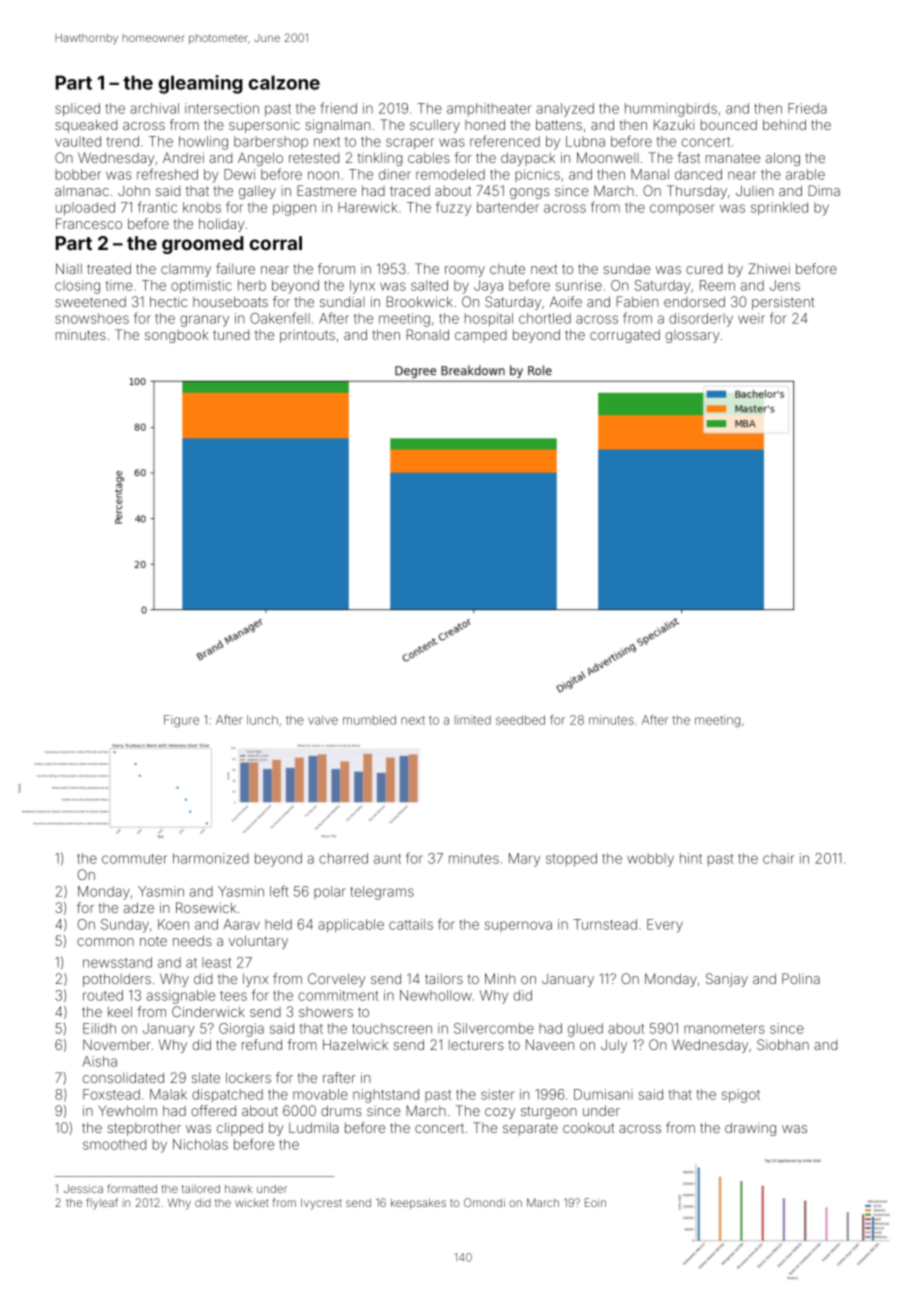 The image size is (908, 1316). Describe the element at coordinates (284, 82) in the page. I see `calzone` at that location.
